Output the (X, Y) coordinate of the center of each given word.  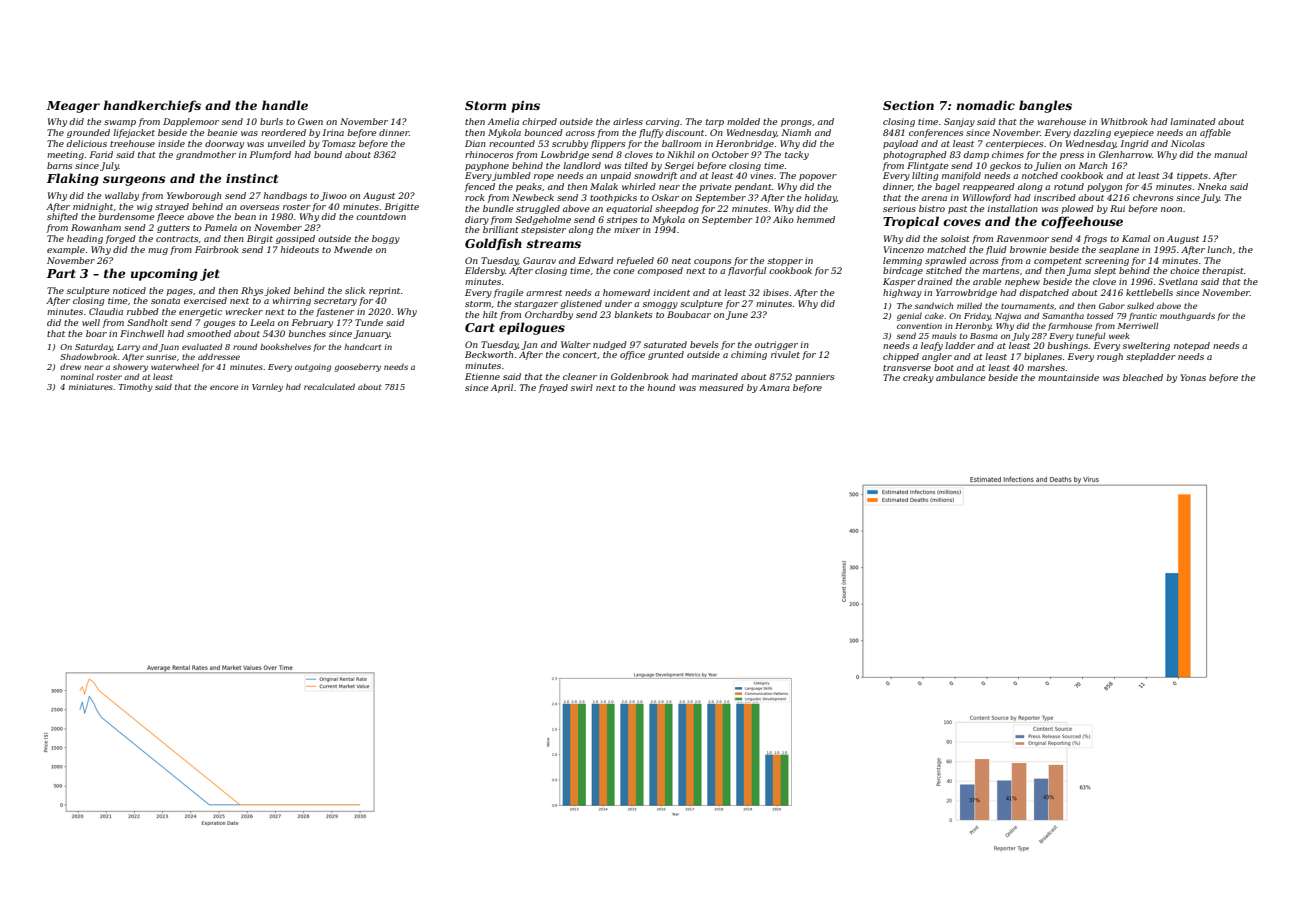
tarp (715, 123)
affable (1215, 133)
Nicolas (1188, 143)
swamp (120, 123)
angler (937, 357)
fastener (335, 312)
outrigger (776, 345)
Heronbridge (745, 144)
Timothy (136, 388)
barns (59, 165)
